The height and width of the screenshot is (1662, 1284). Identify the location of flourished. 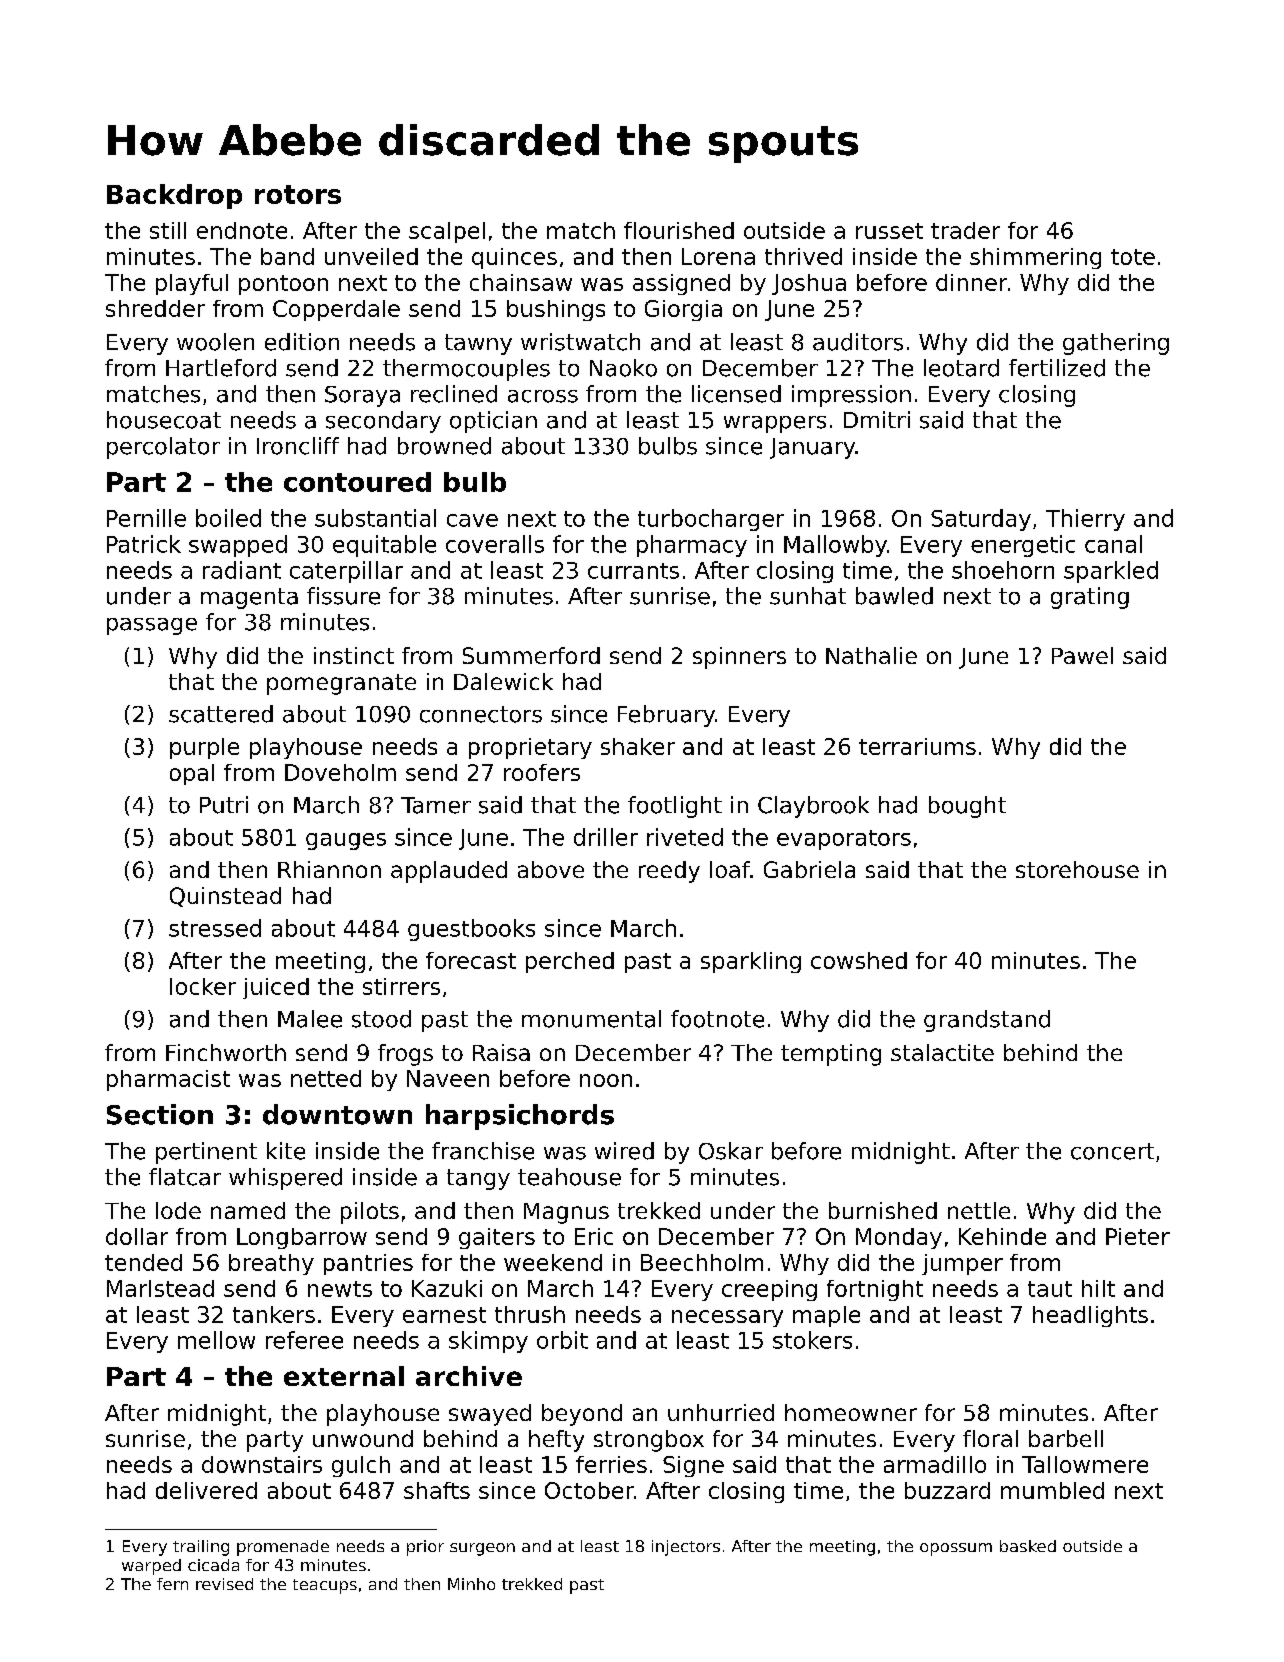
(679, 230).
